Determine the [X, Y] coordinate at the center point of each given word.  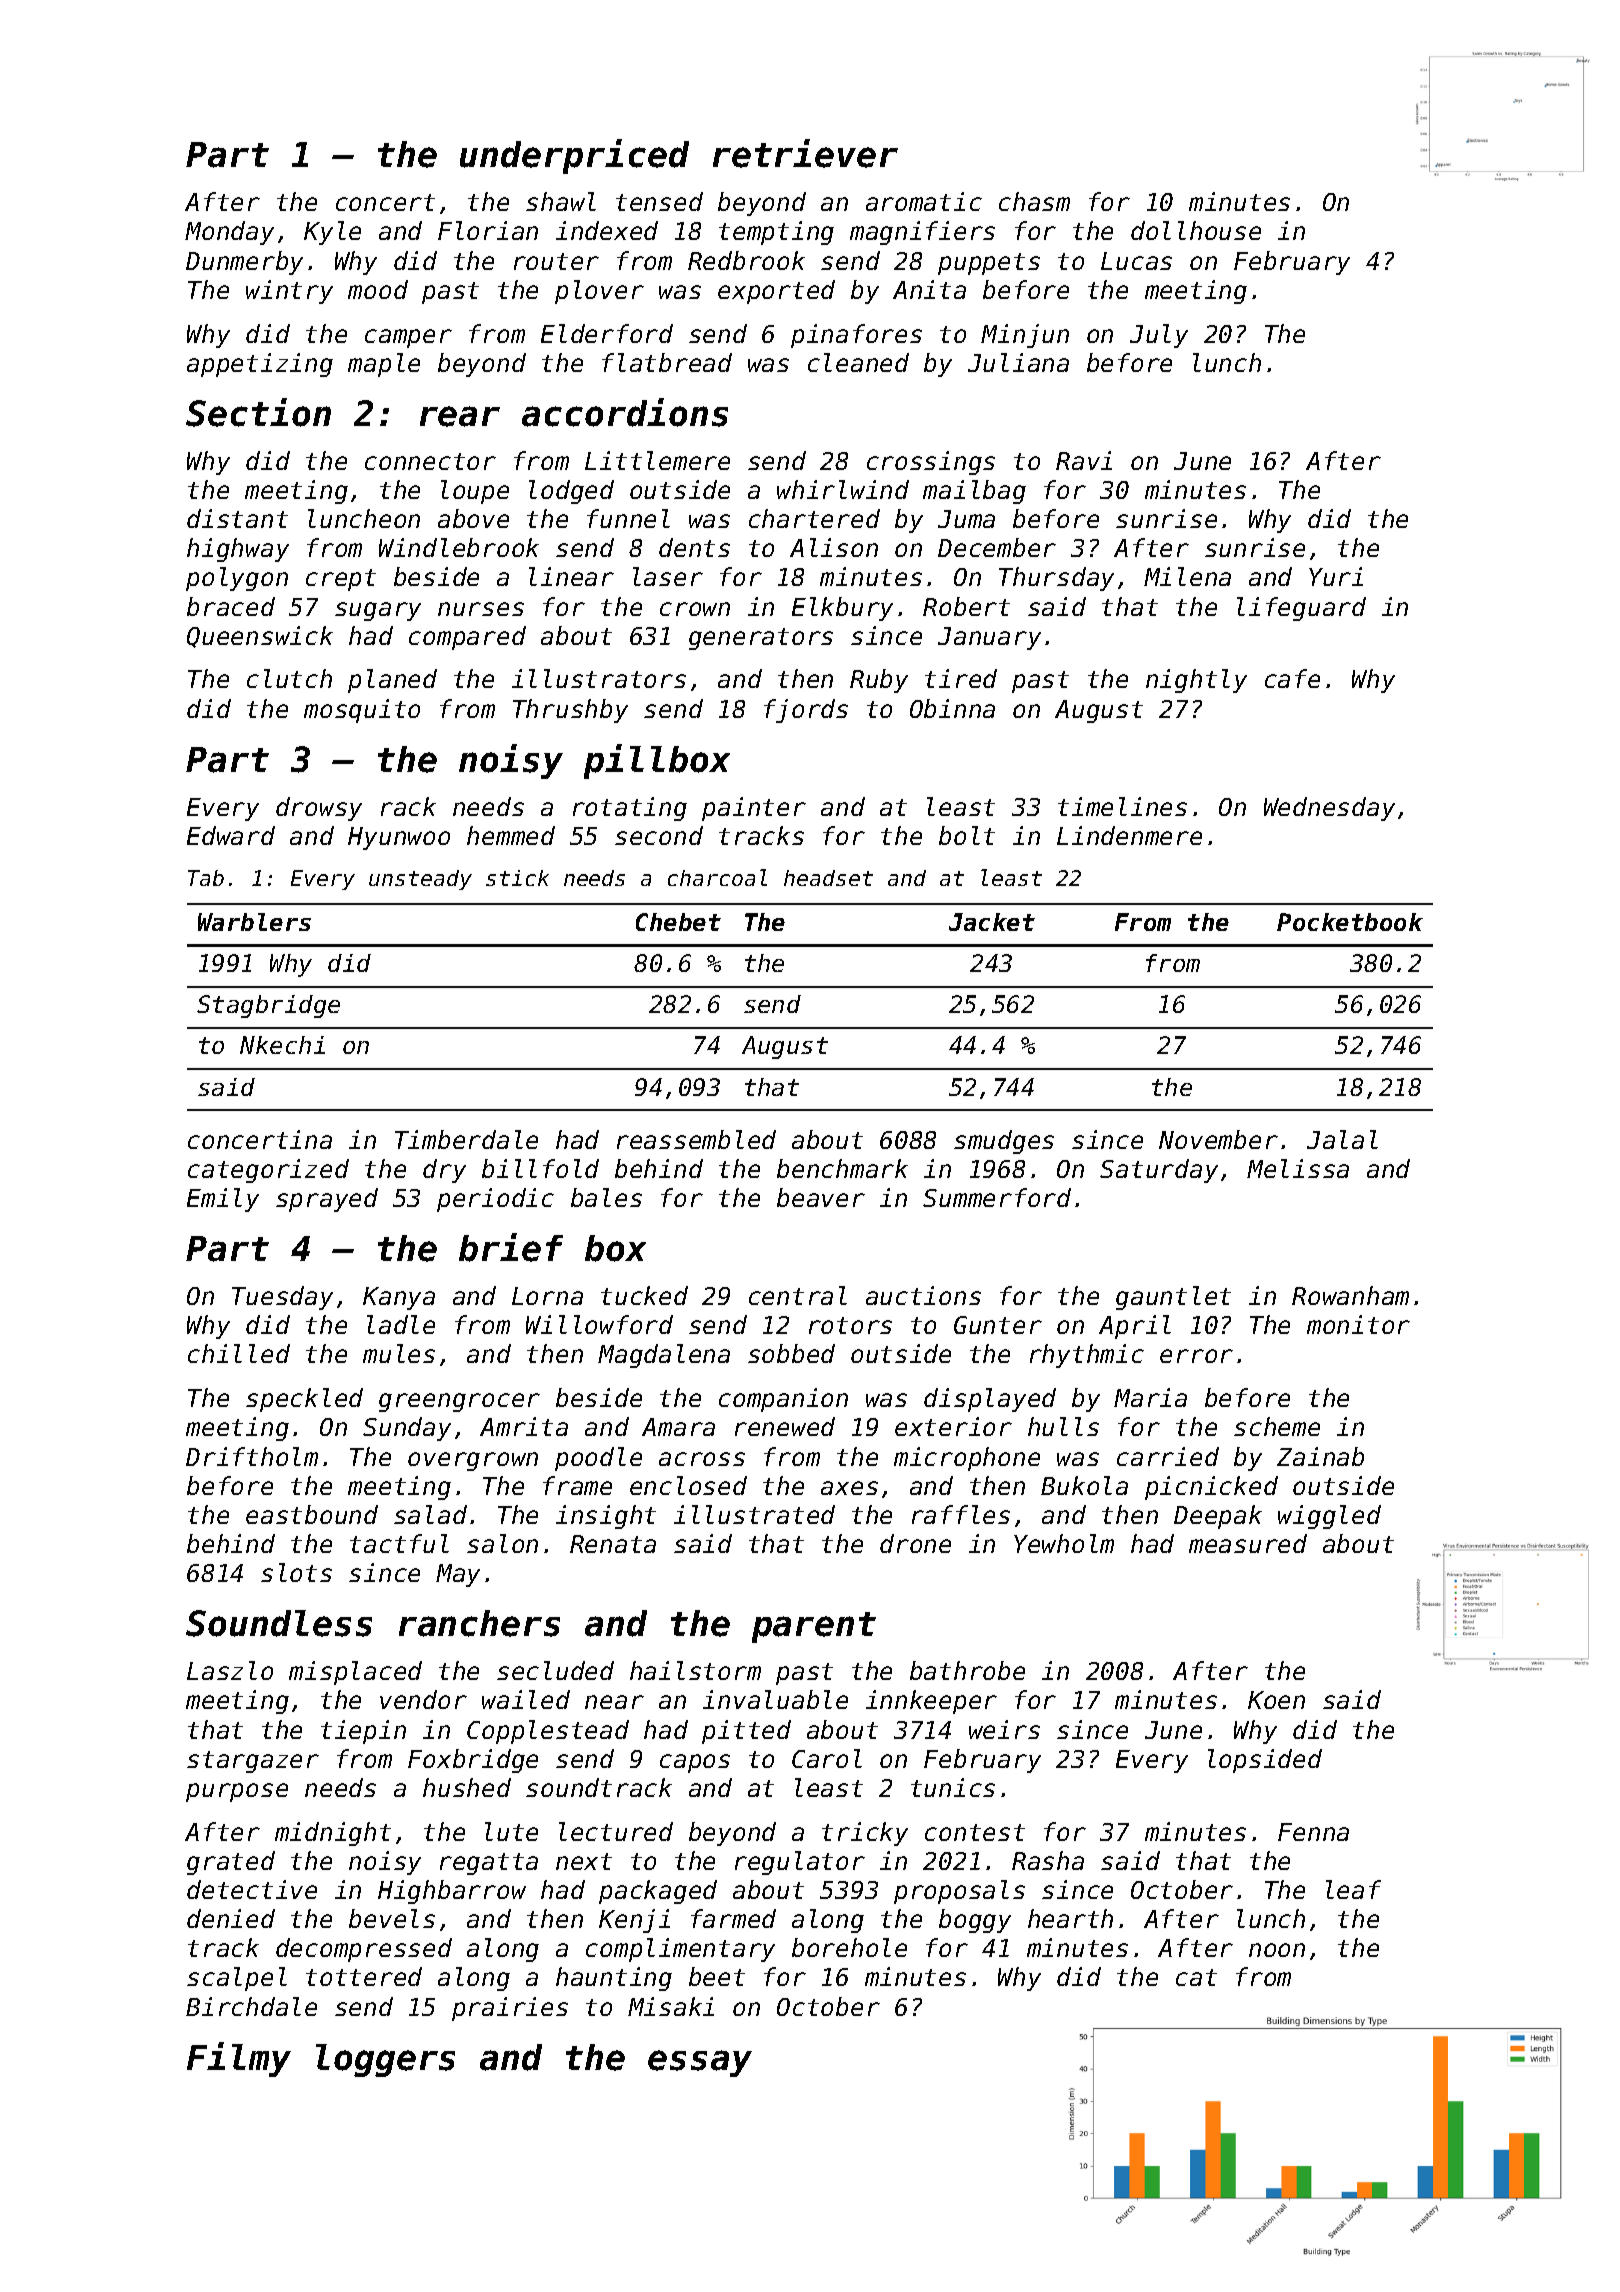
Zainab [1320, 1456]
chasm [1034, 201]
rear [460, 416]
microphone [967, 1459]
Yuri [1336, 576]
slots [296, 1572]
